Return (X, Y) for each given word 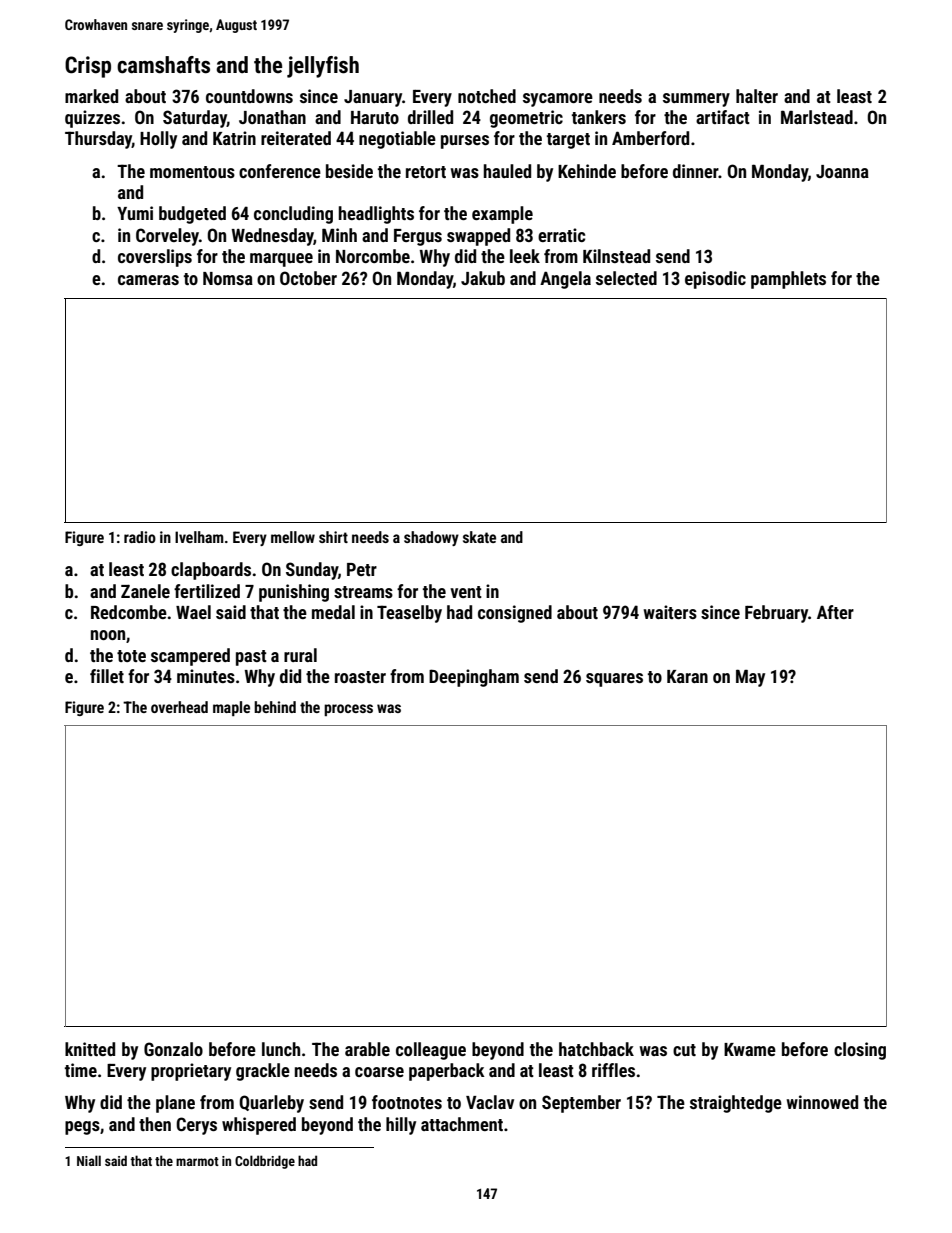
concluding (293, 215)
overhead (179, 707)
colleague (431, 1051)
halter (757, 96)
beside (349, 171)
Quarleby (271, 1104)
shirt (333, 537)
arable (367, 1049)
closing (860, 1051)
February (776, 614)
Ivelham (199, 537)
